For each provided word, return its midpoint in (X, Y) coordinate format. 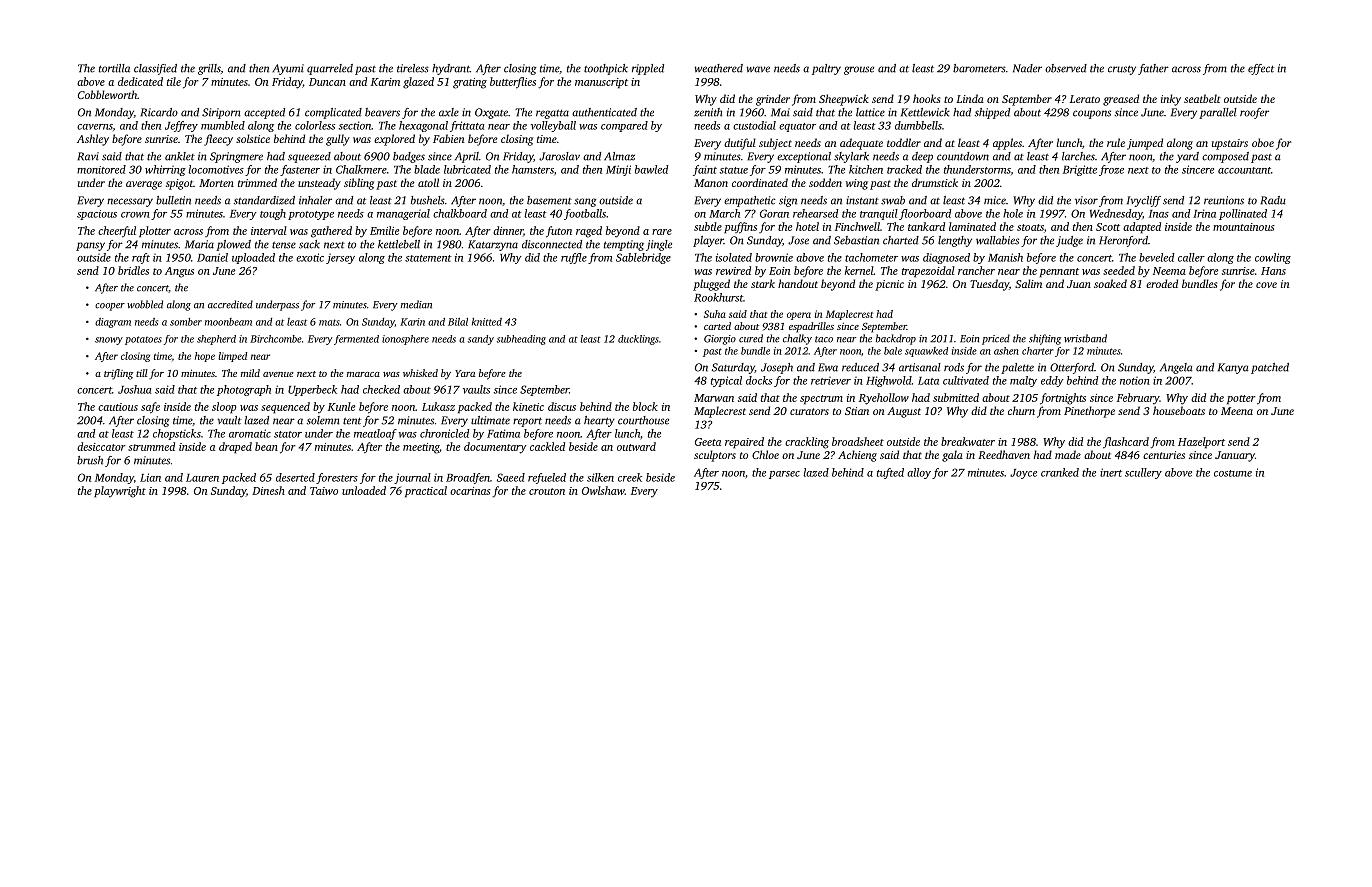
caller (1191, 257)
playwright (120, 492)
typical (726, 381)
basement (549, 200)
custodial (754, 125)
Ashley (93, 140)
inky (1171, 100)
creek (630, 477)
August (904, 412)
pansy (90, 246)
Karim (385, 82)
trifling (118, 374)
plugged (711, 285)
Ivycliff (1144, 201)
